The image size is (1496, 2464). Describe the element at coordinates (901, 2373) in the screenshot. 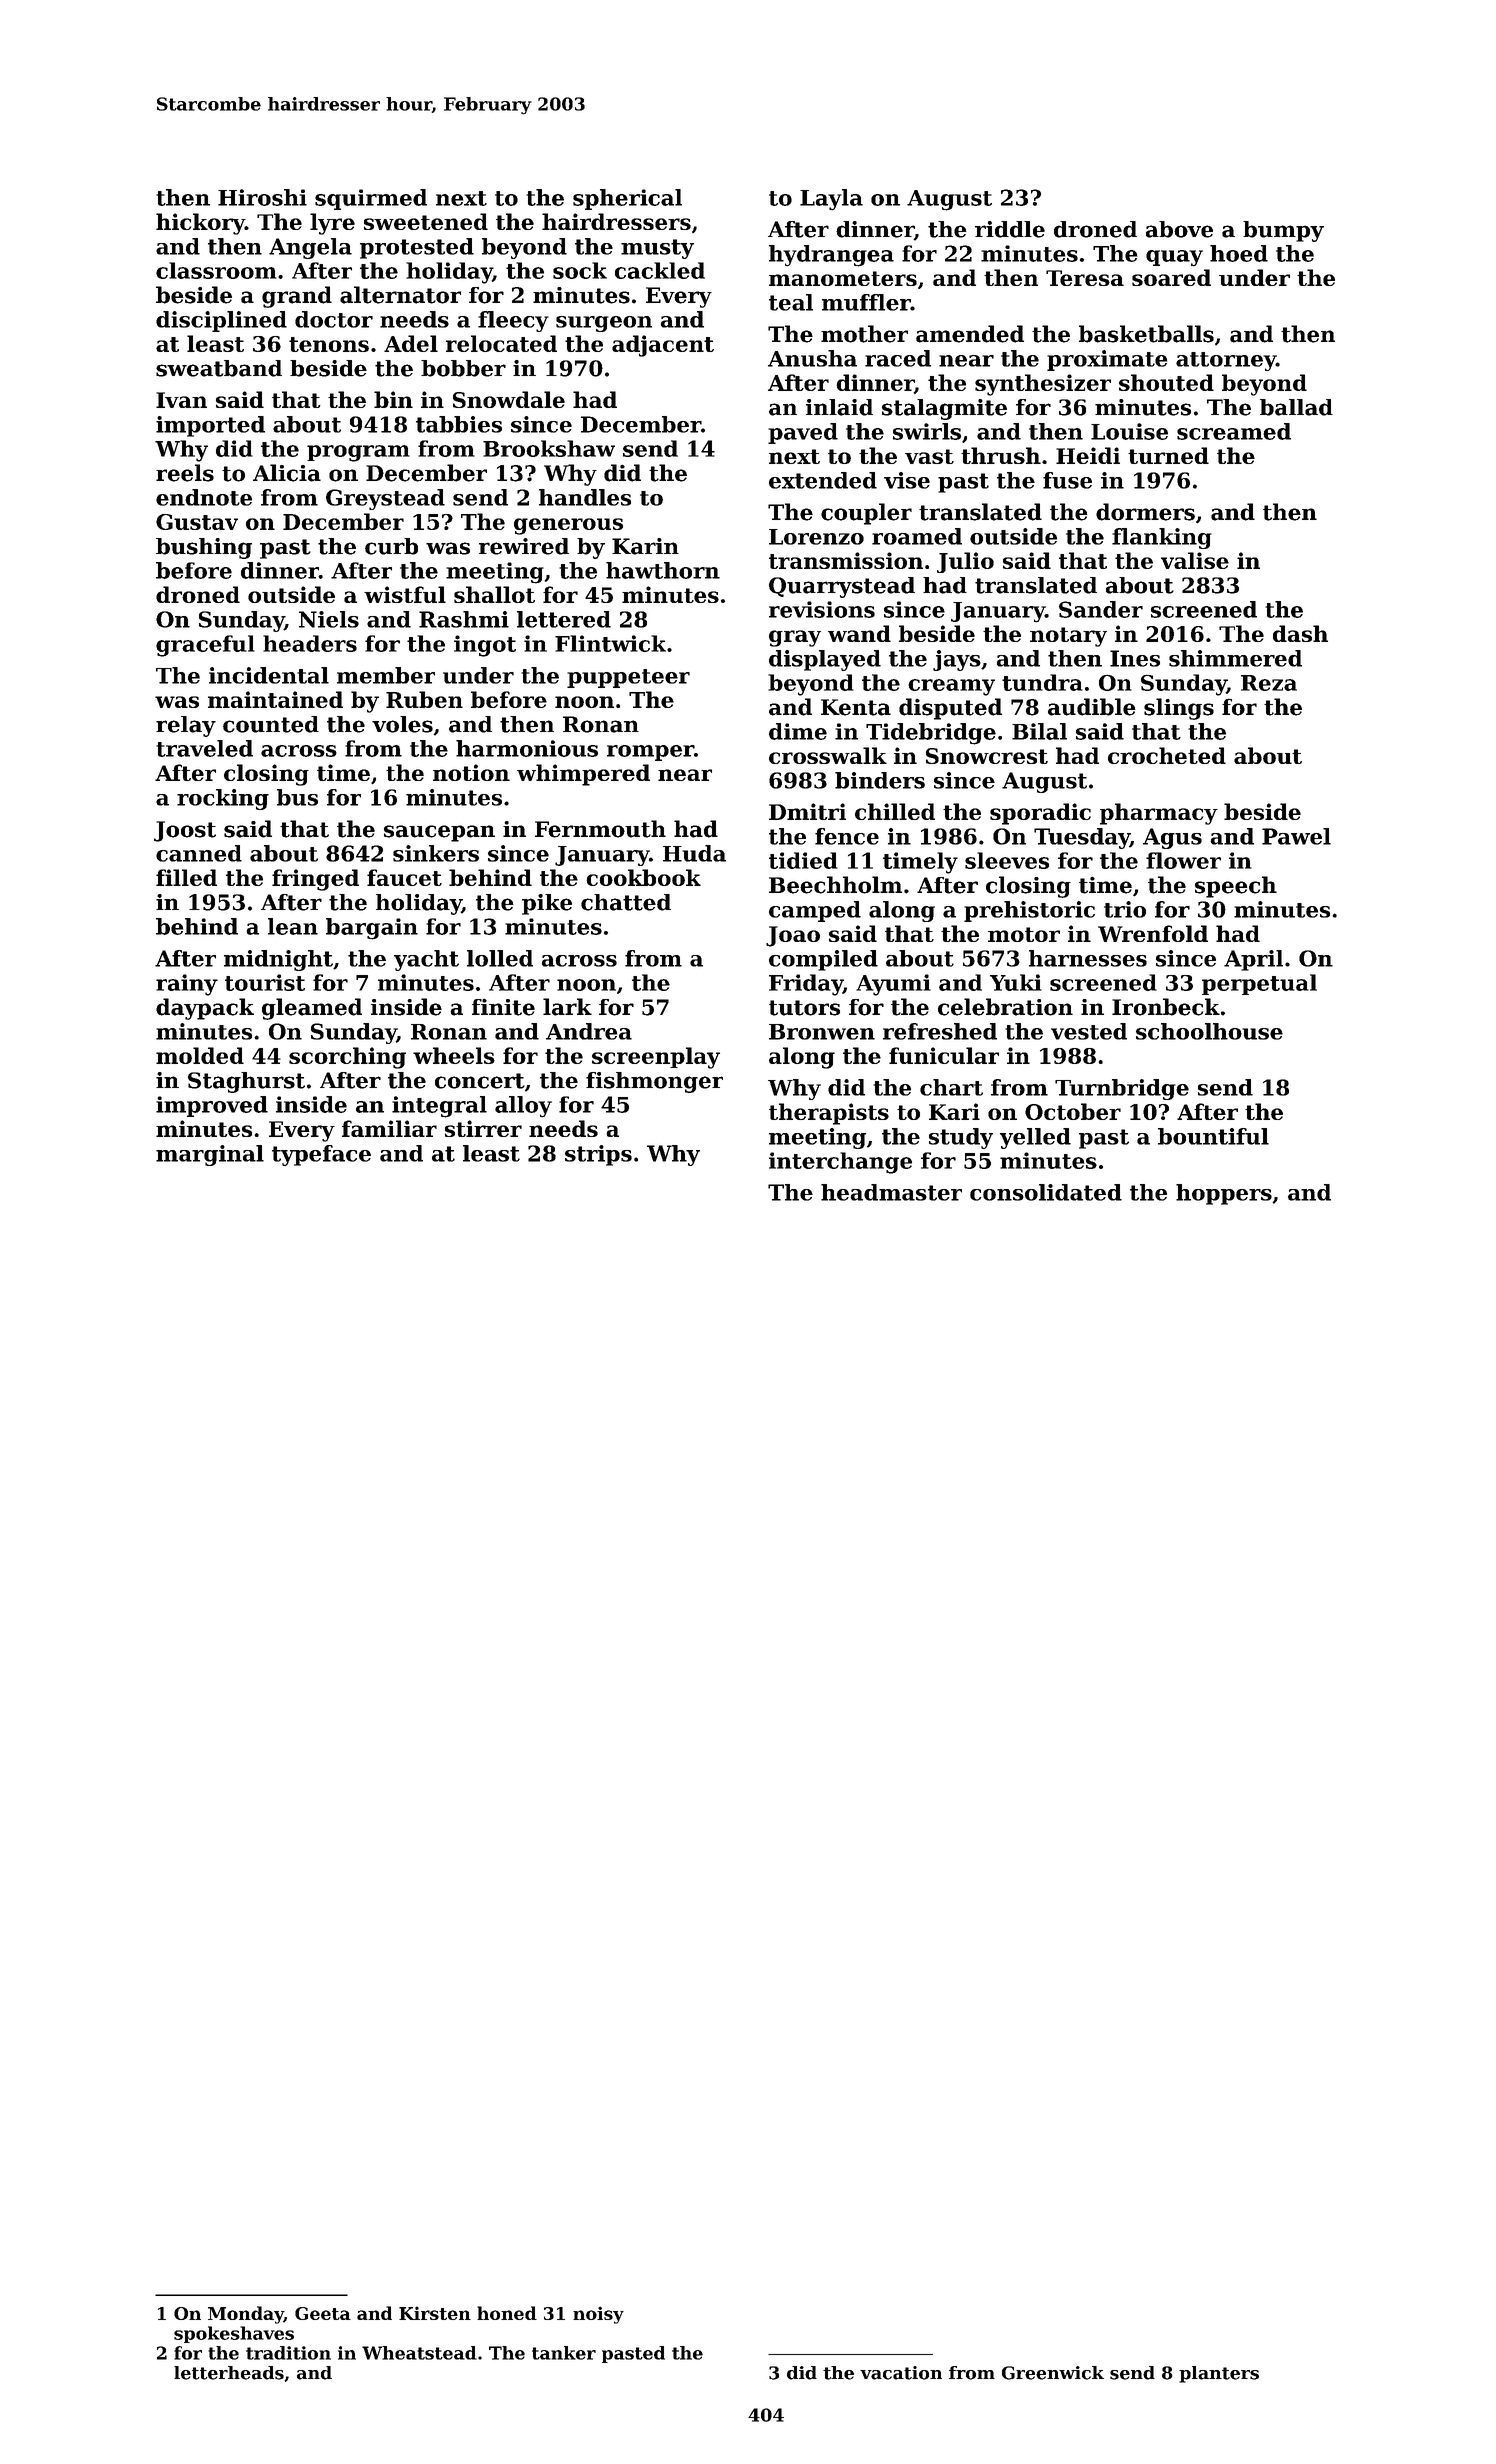

I see `vacation` at that location.
